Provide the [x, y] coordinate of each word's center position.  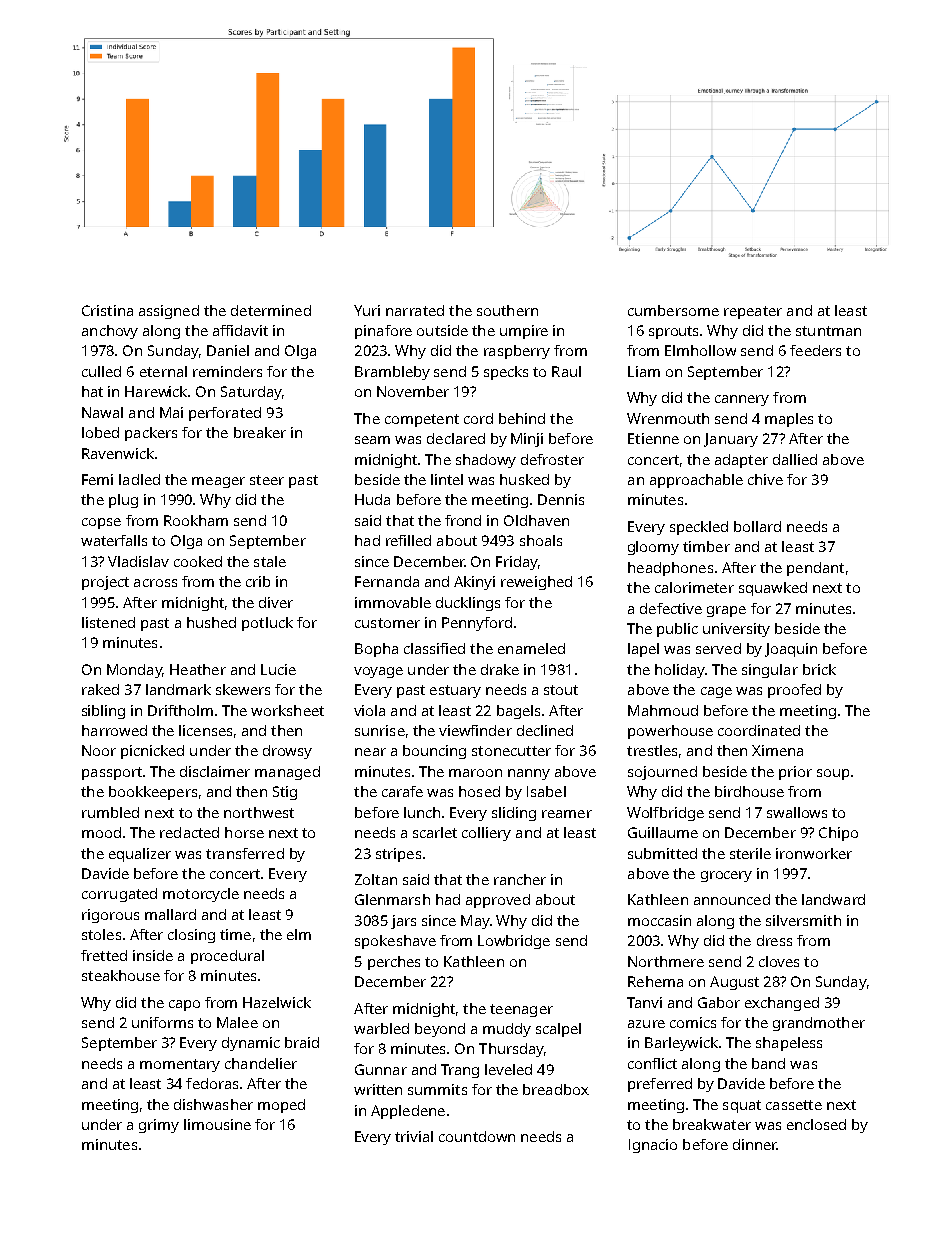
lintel [447, 479]
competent [422, 420]
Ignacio [653, 1146]
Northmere [666, 961]
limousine [217, 1124]
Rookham [196, 520]
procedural [227, 957]
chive [765, 479]
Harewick [157, 391]
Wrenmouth [668, 418]
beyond [440, 1030]
